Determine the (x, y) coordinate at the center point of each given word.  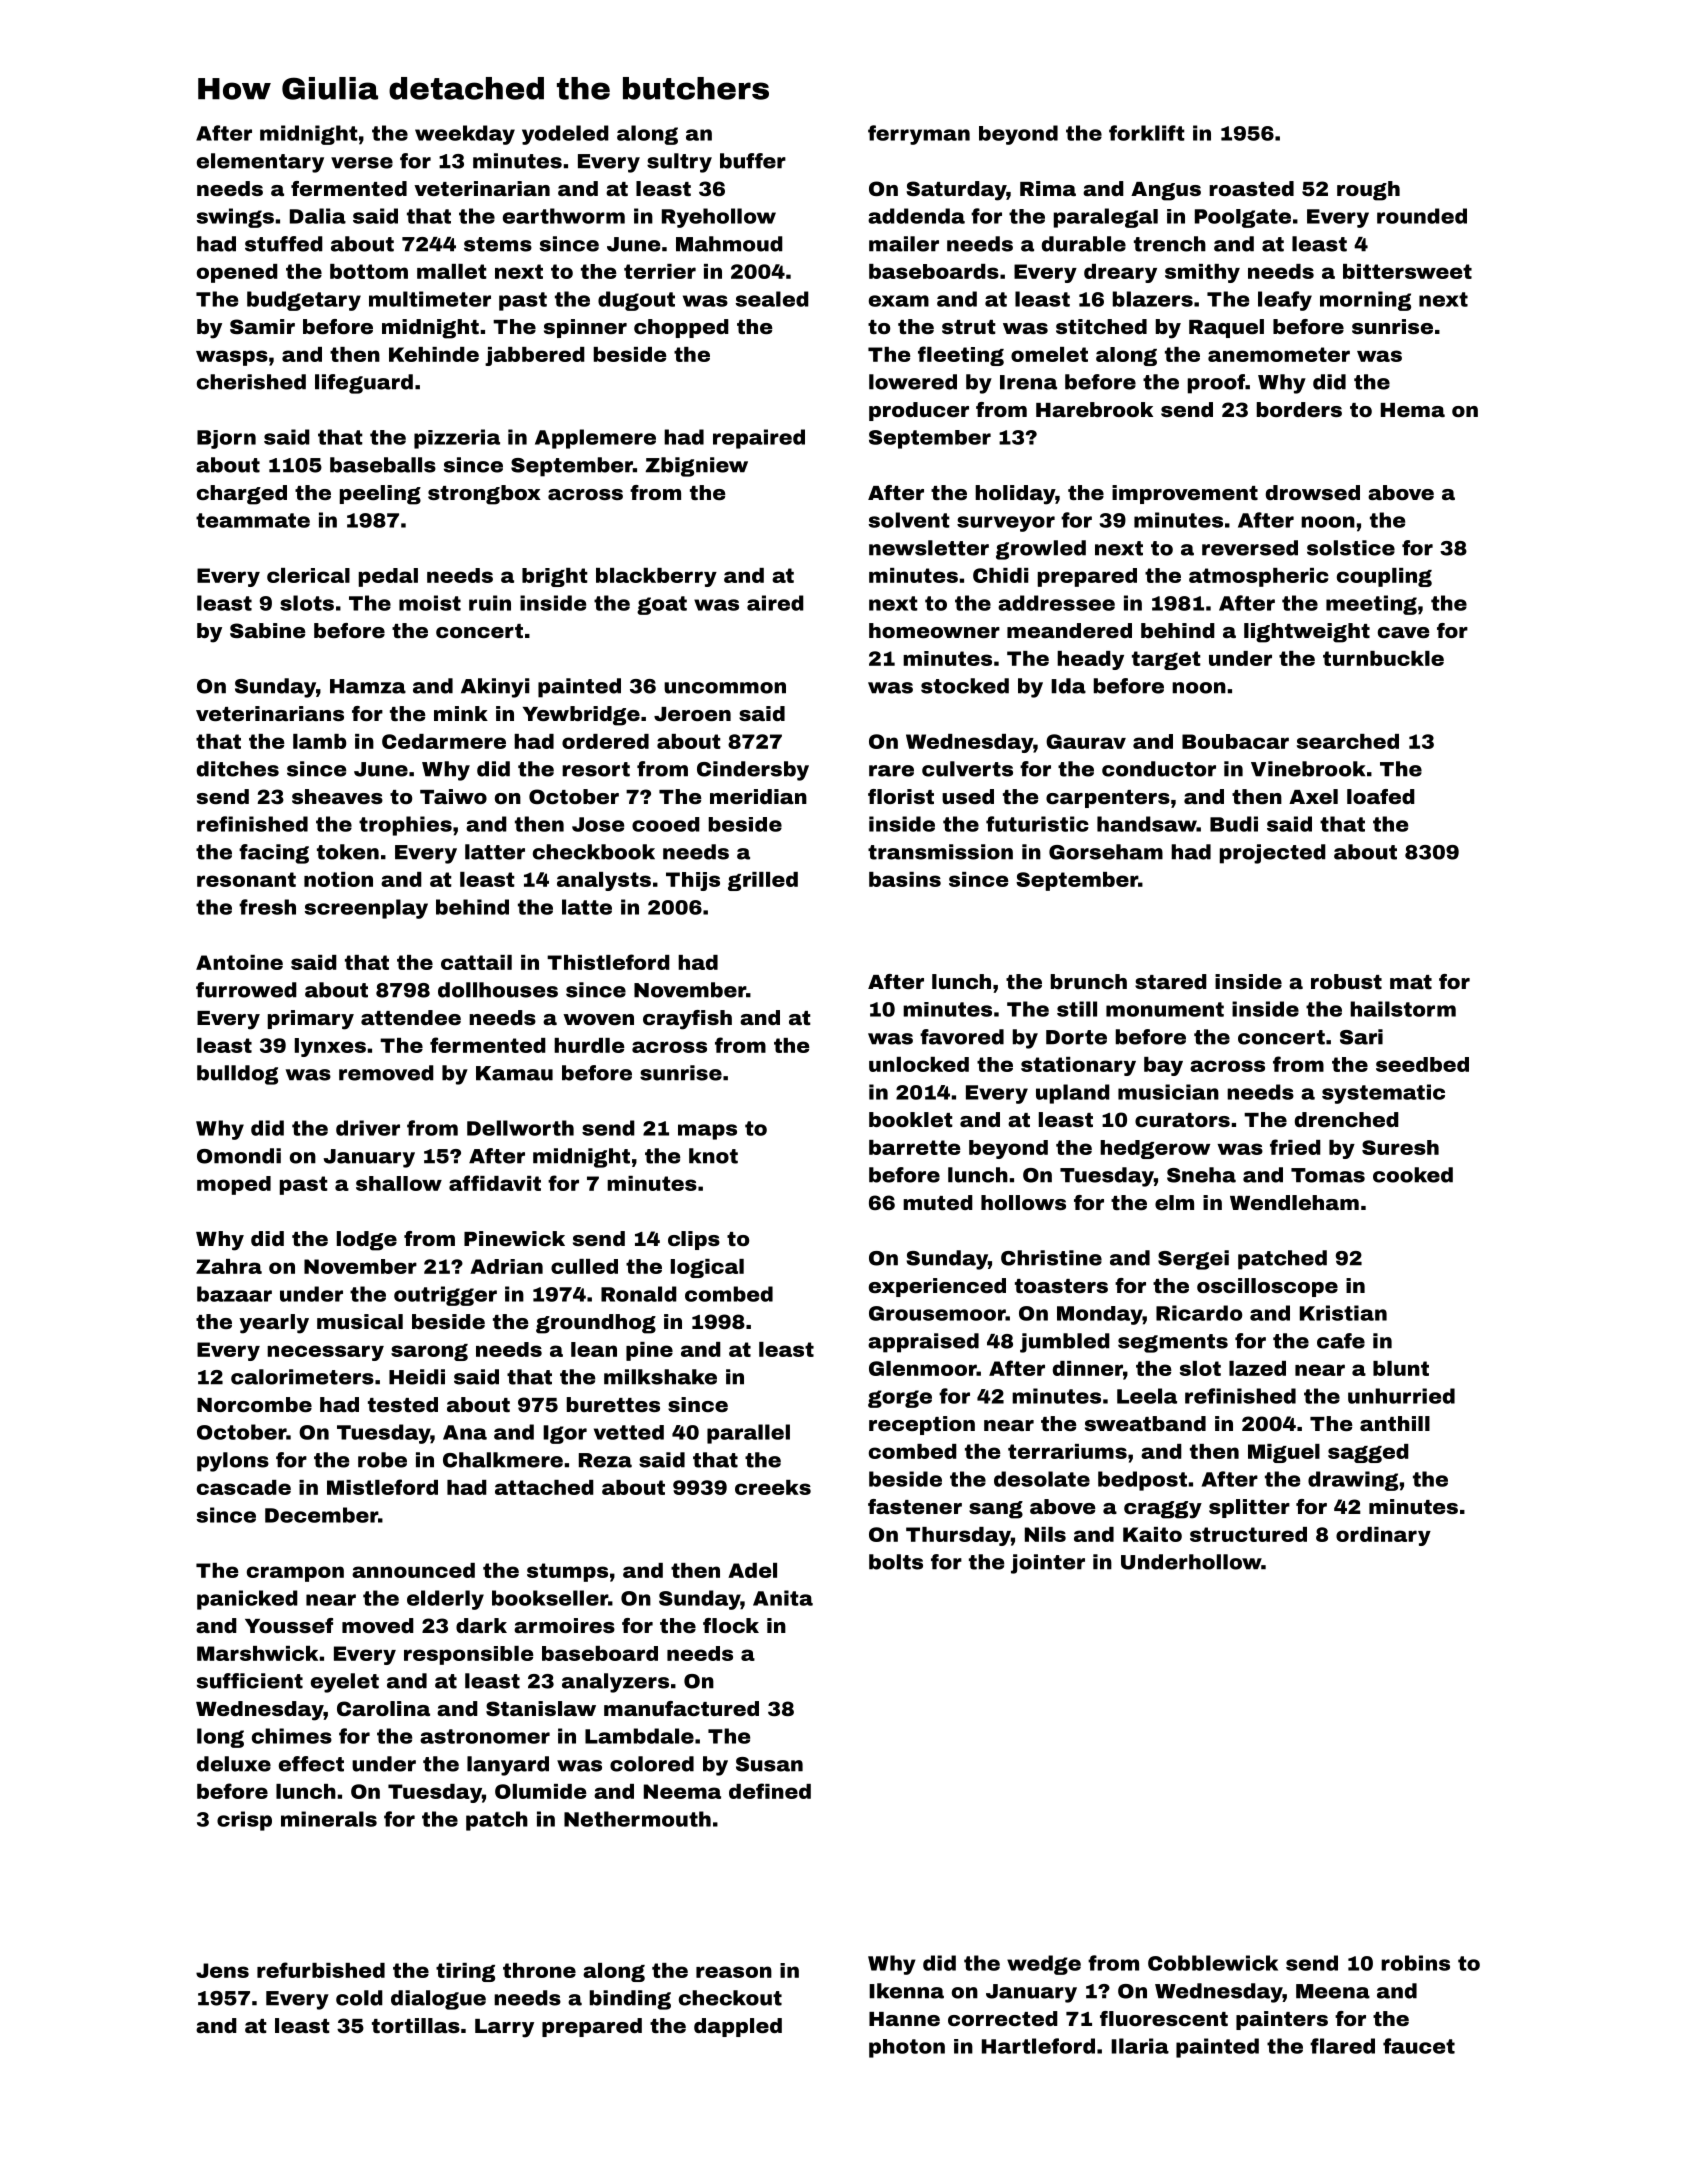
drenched (1347, 1119)
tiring (465, 1972)
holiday (1015, 495)
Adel (752, 1570)
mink (461, 713)
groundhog (596, 1324)
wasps (232, 358)
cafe (1341, 1341)
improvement (1185, 494)
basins (905, 879)
